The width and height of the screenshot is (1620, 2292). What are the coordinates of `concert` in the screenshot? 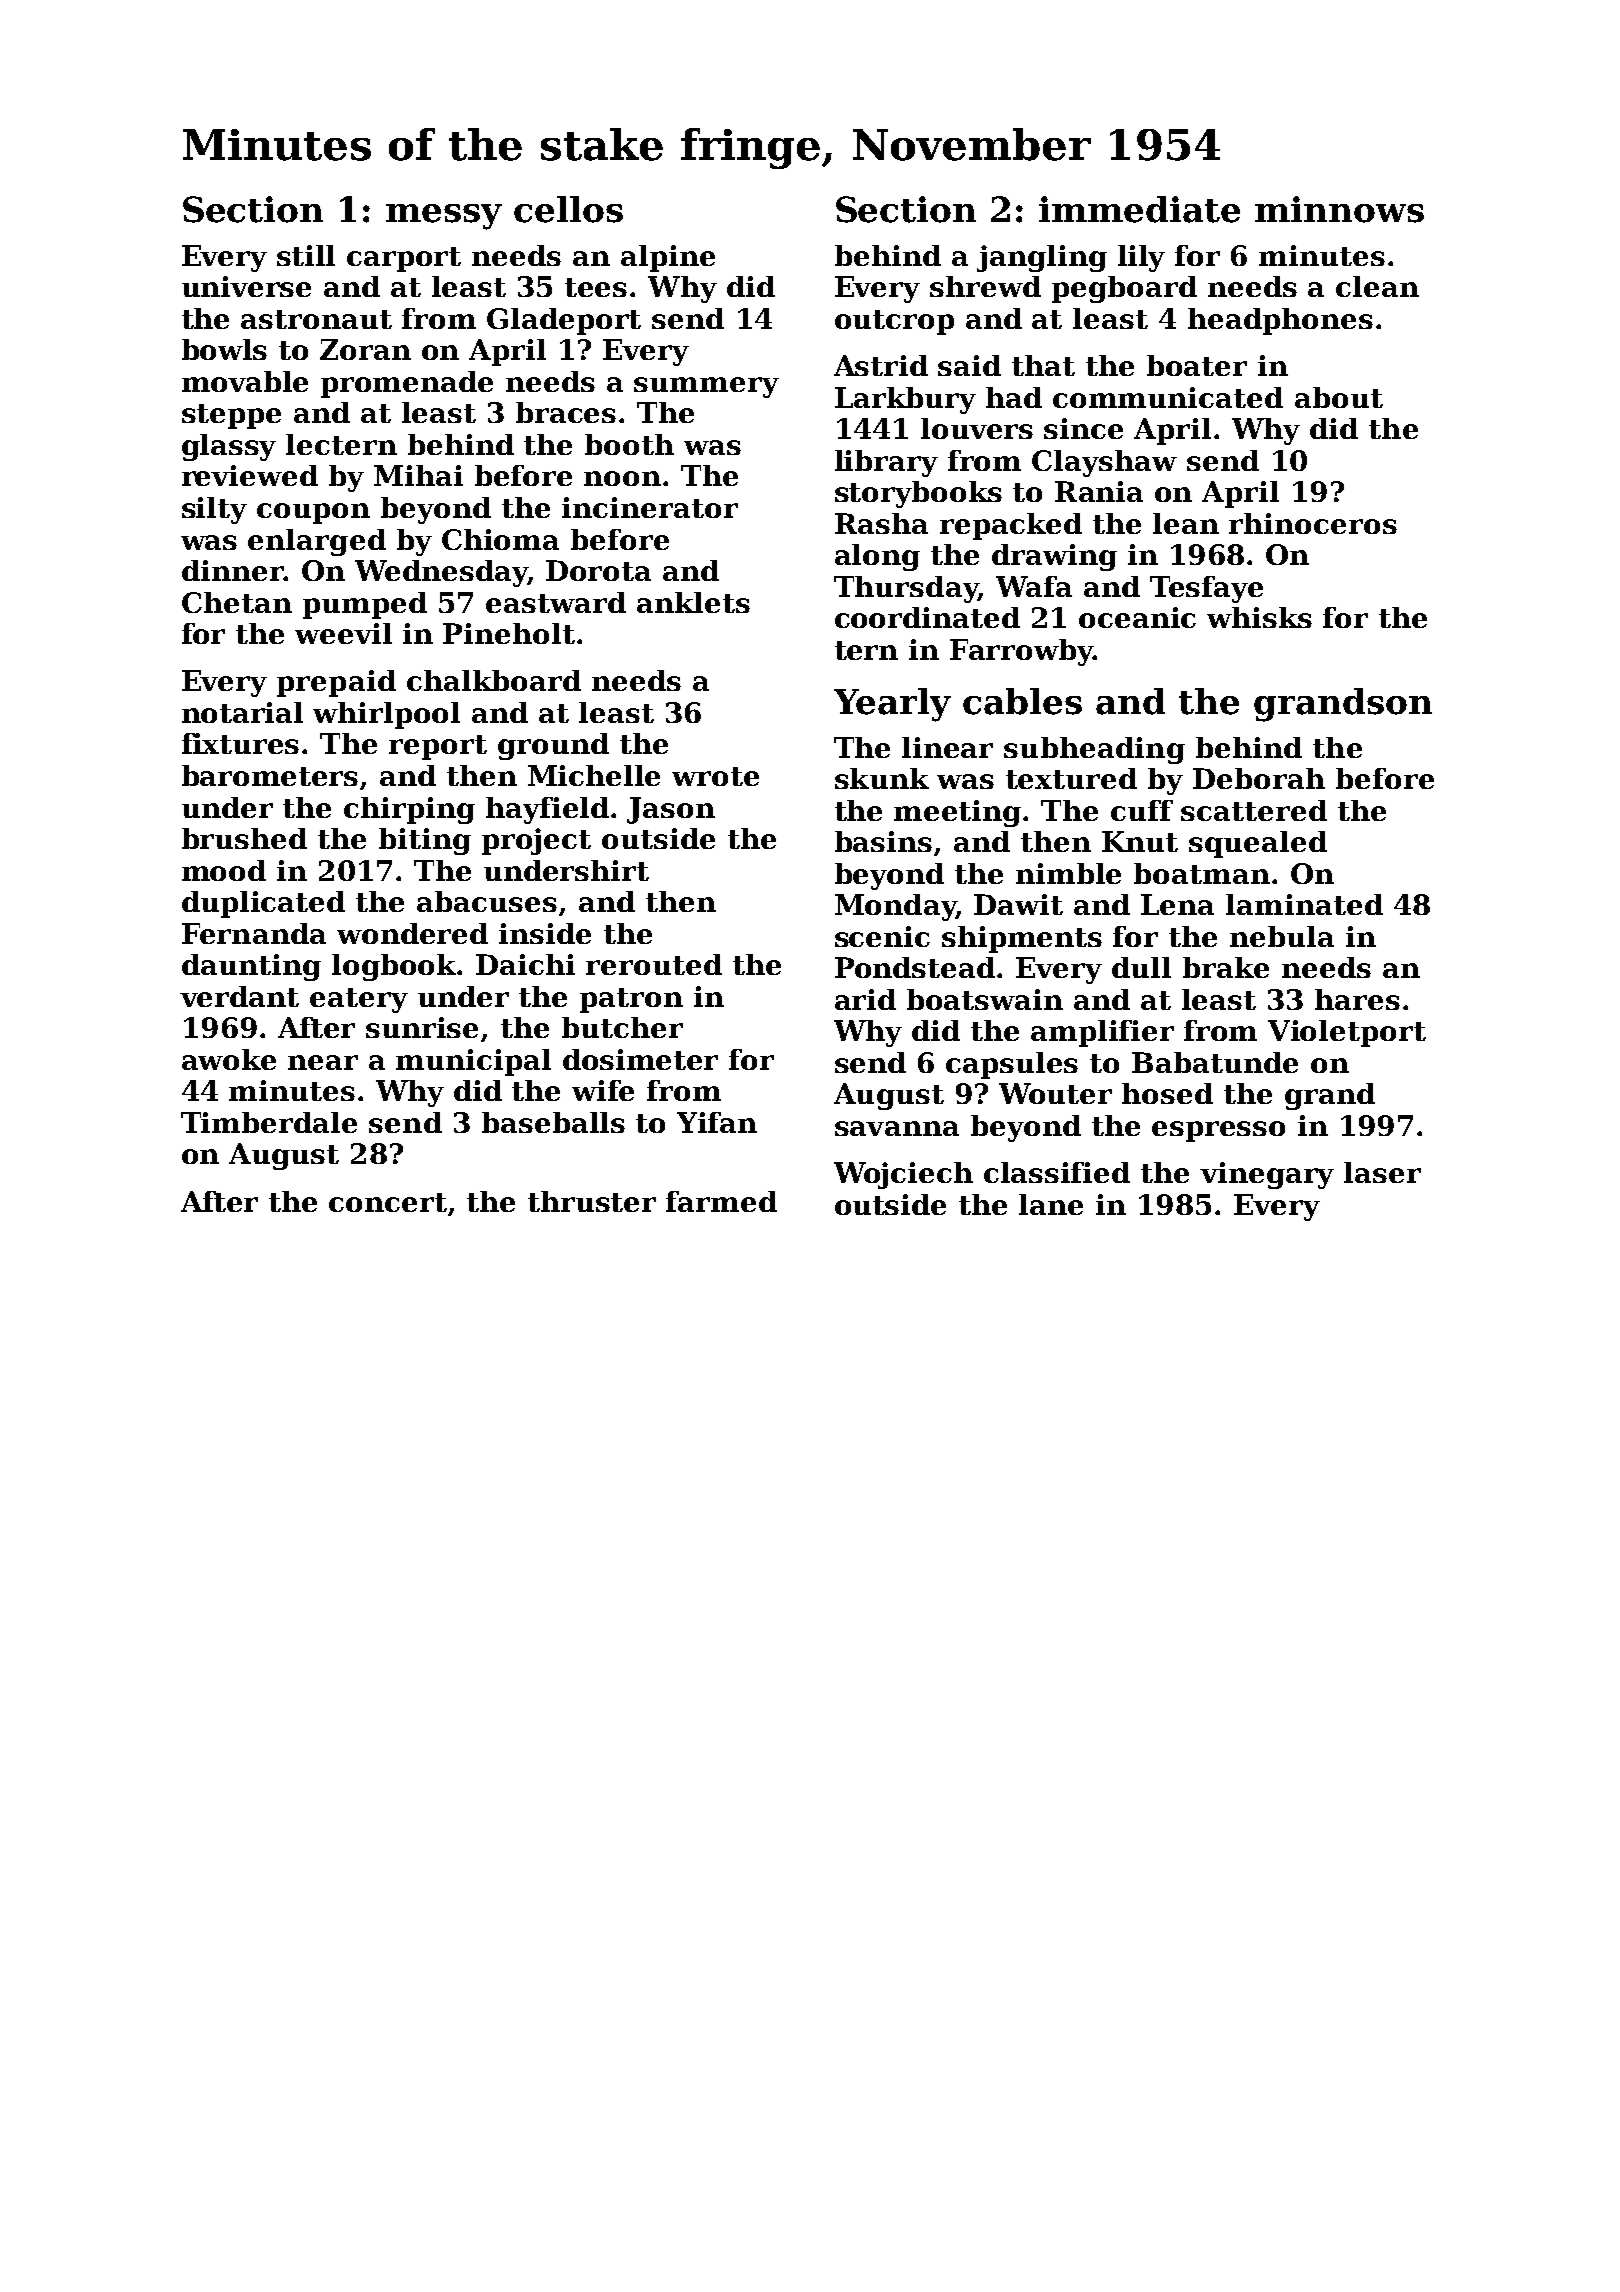 It's located at (388, 1202).
